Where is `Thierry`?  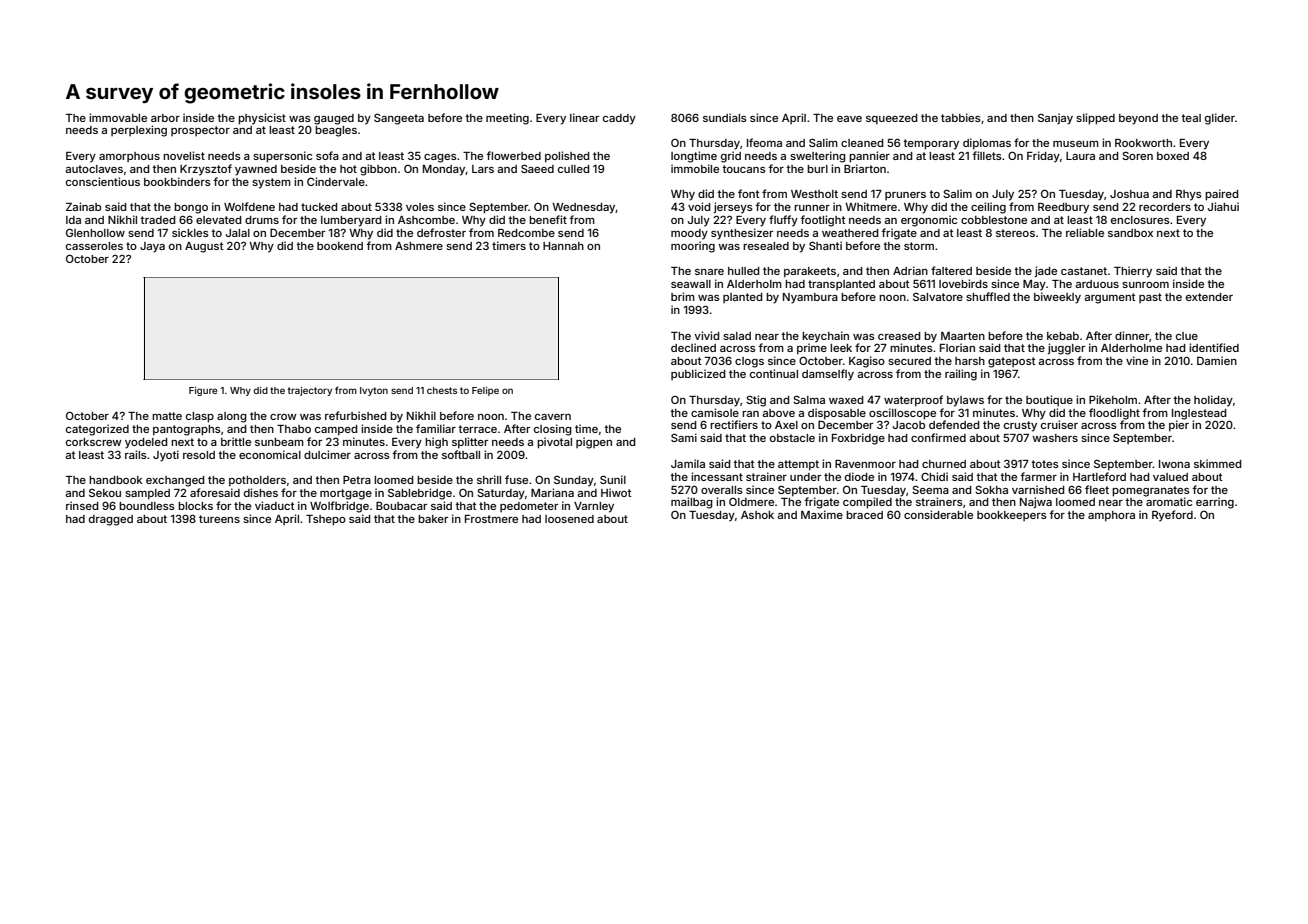
Thierry is located at coordinates (1133, 272).
